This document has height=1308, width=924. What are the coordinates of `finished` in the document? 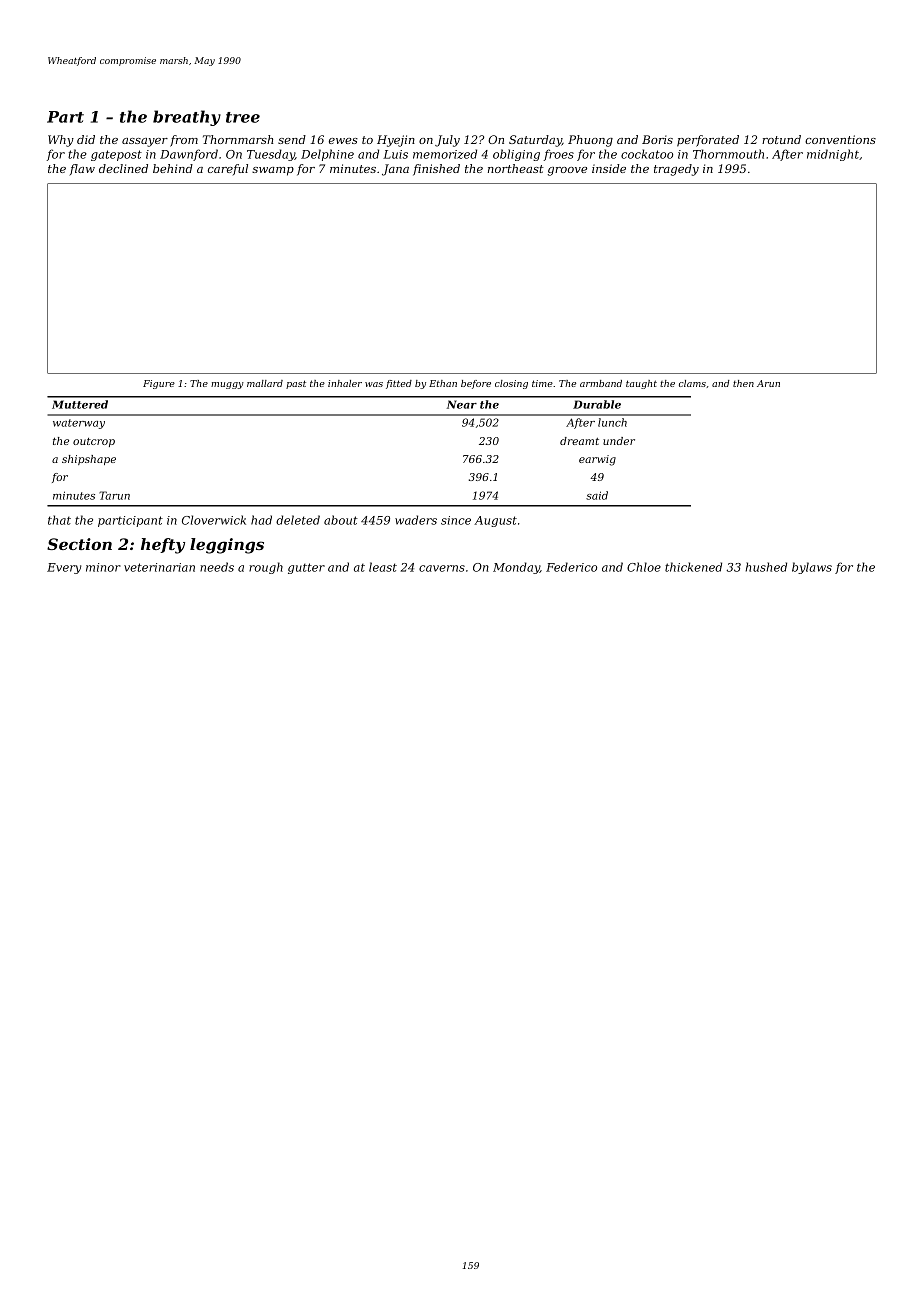 It's located at (436, 170).
